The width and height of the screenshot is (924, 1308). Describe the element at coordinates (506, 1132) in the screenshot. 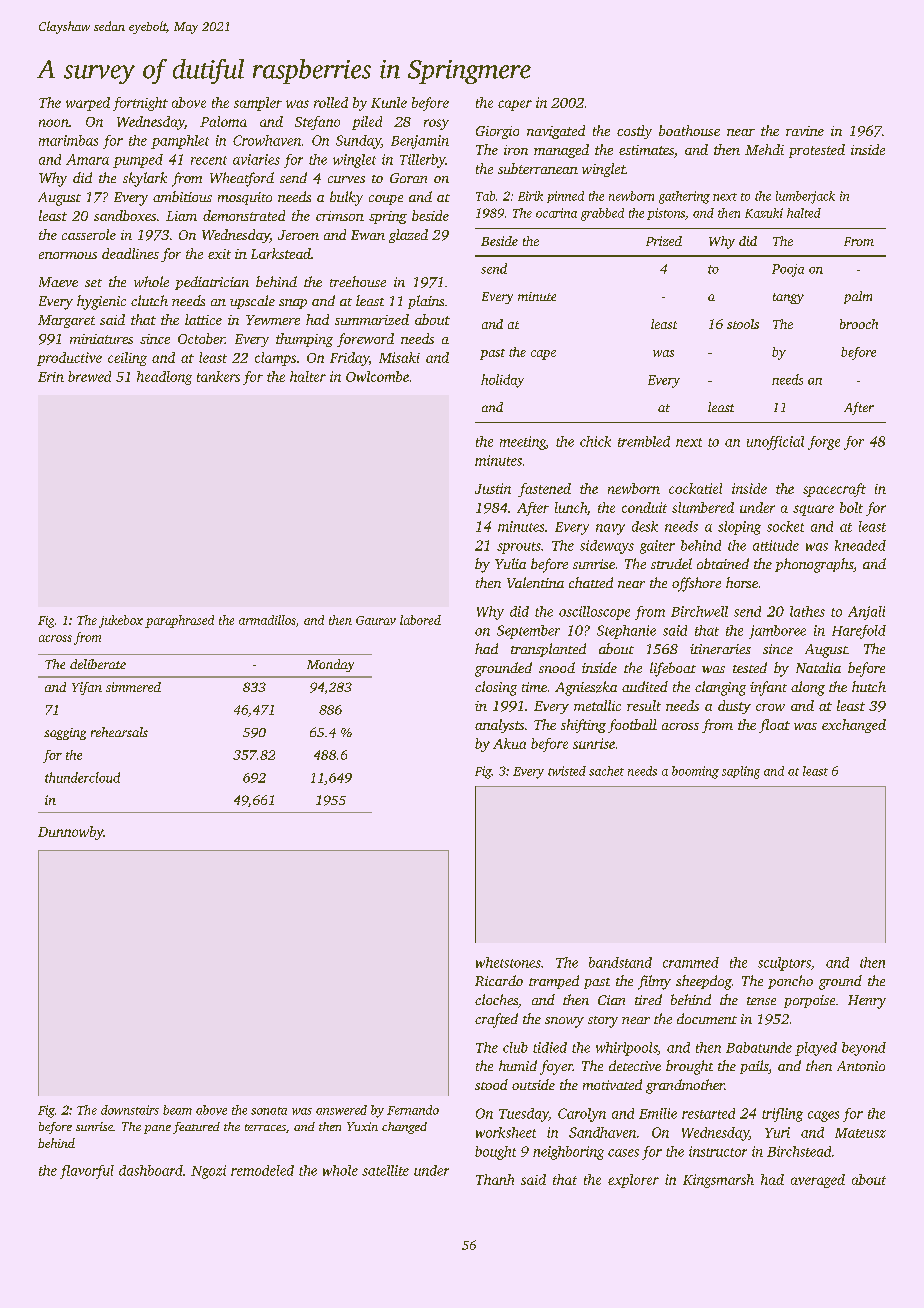

I see `worksheet` at that location.
